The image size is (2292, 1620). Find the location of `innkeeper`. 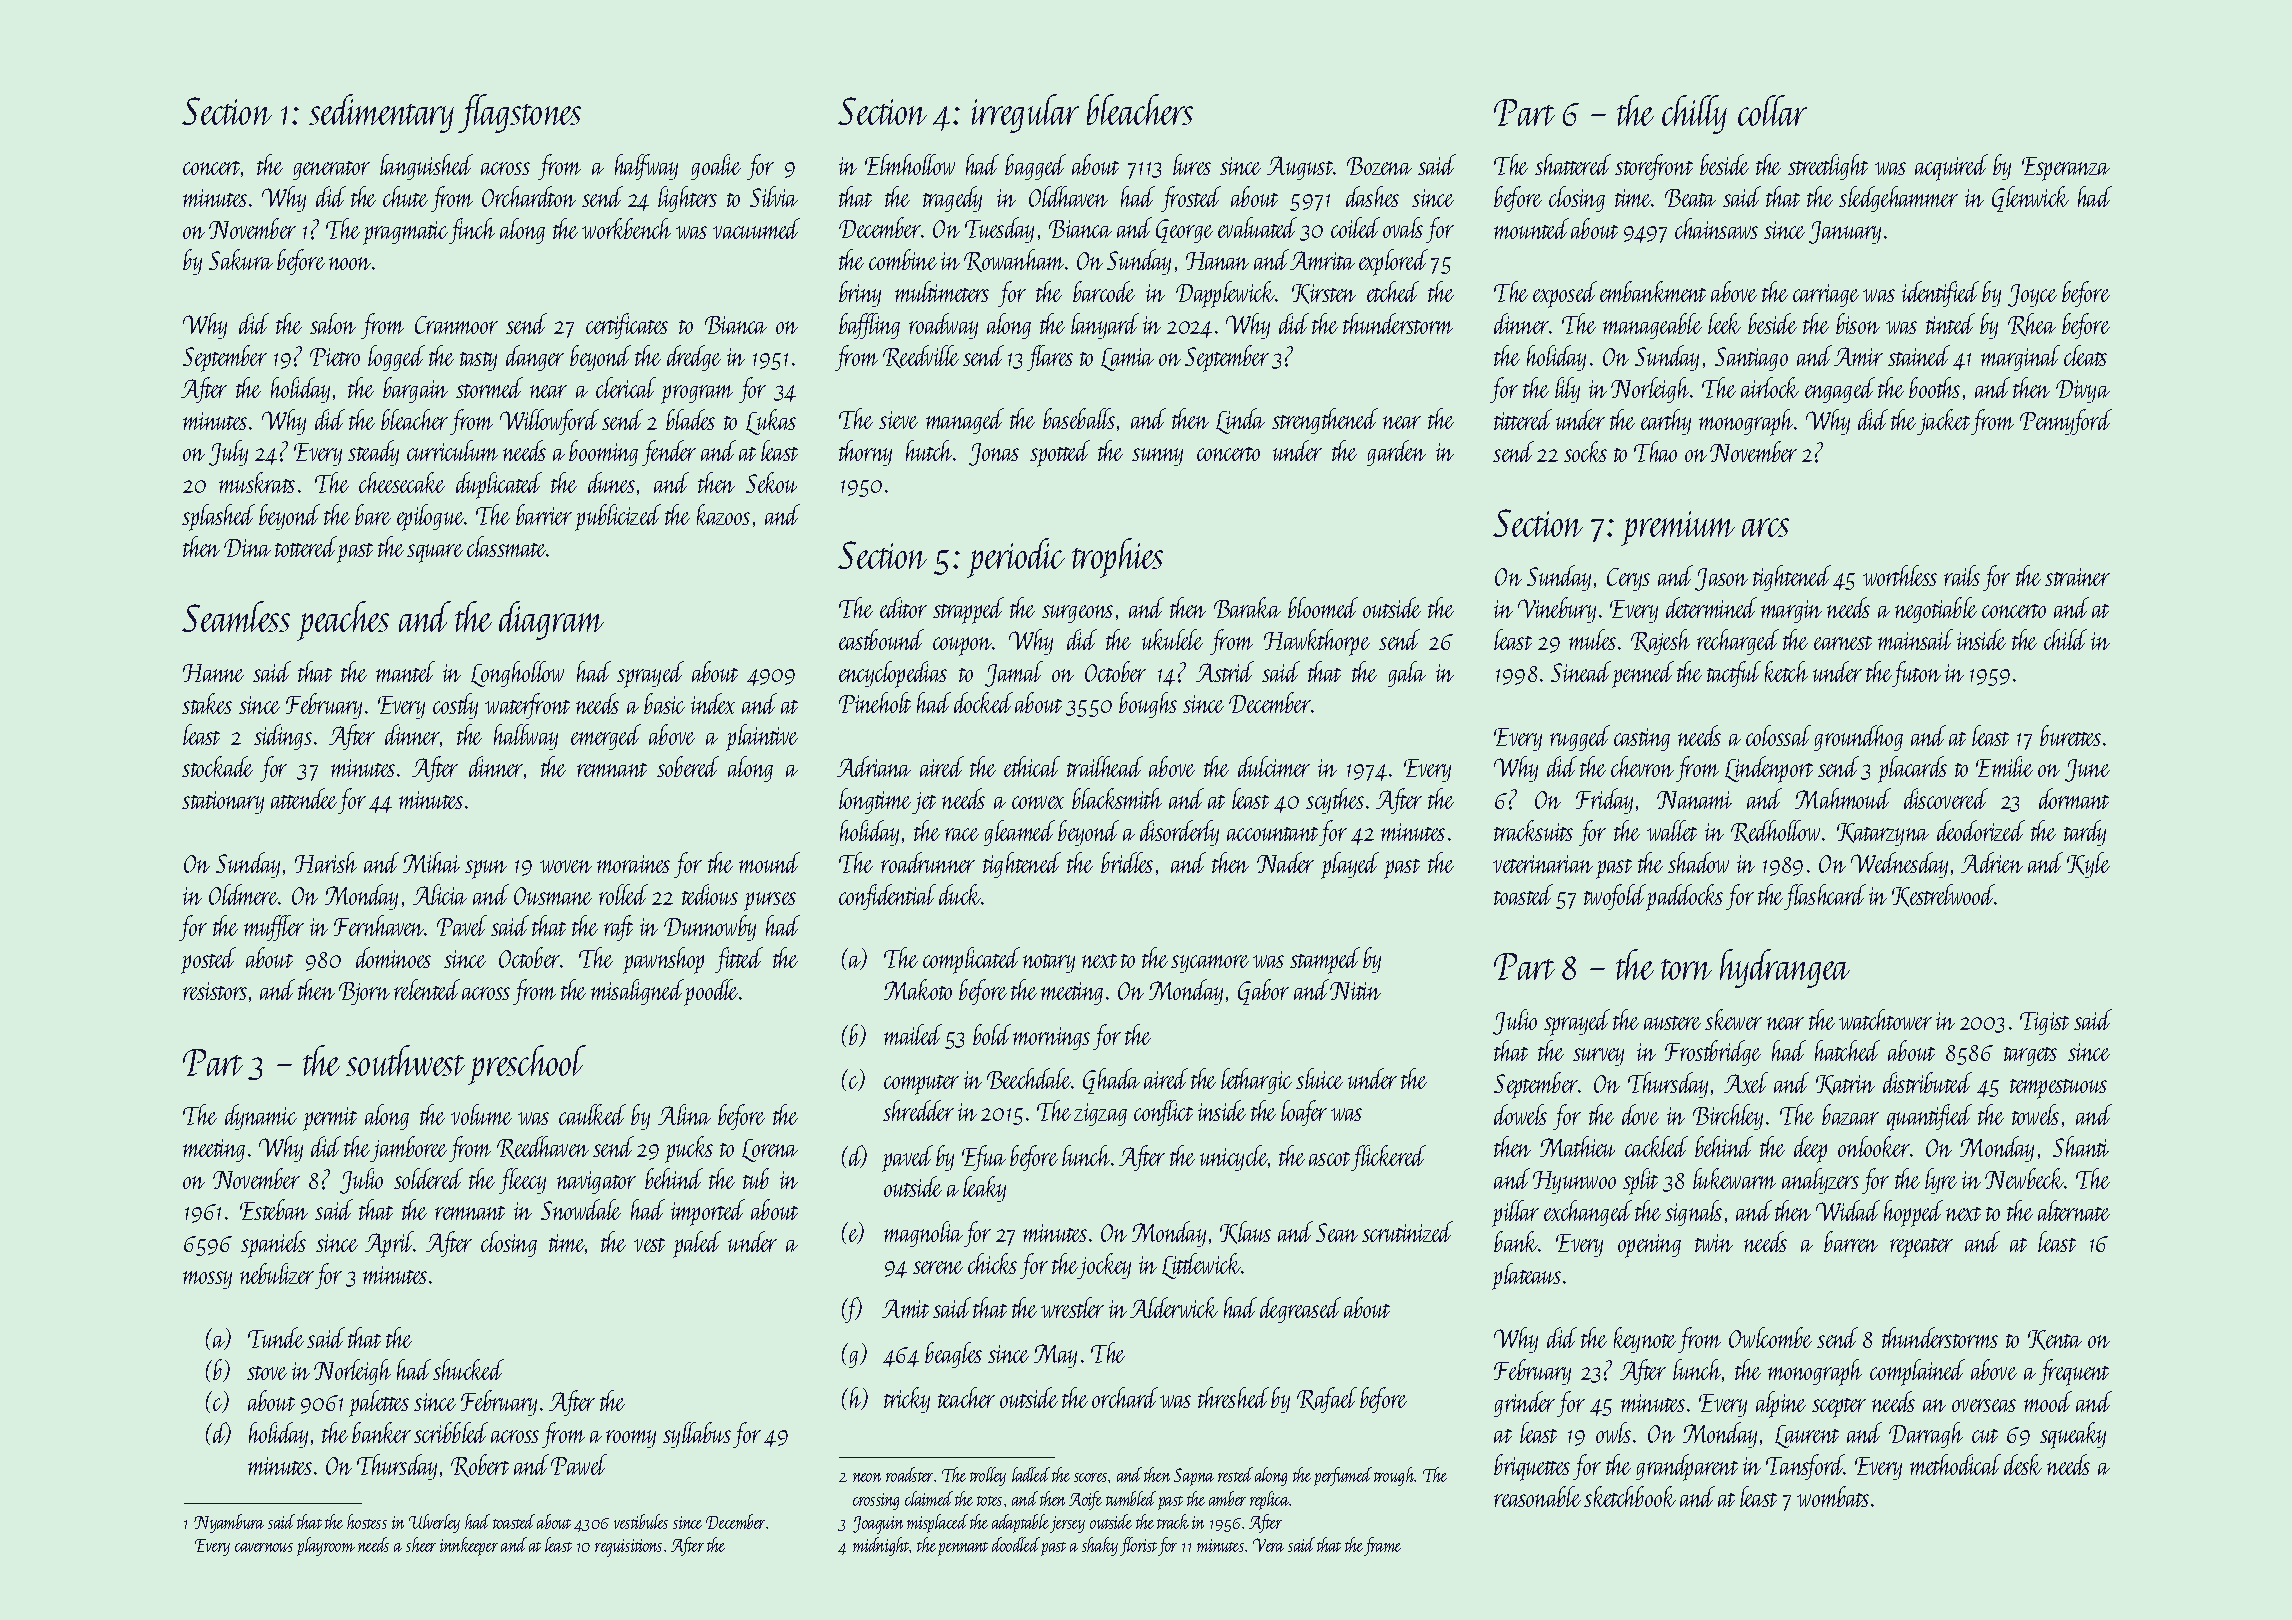

innkeeper is located at coordinates (469, 1546).
